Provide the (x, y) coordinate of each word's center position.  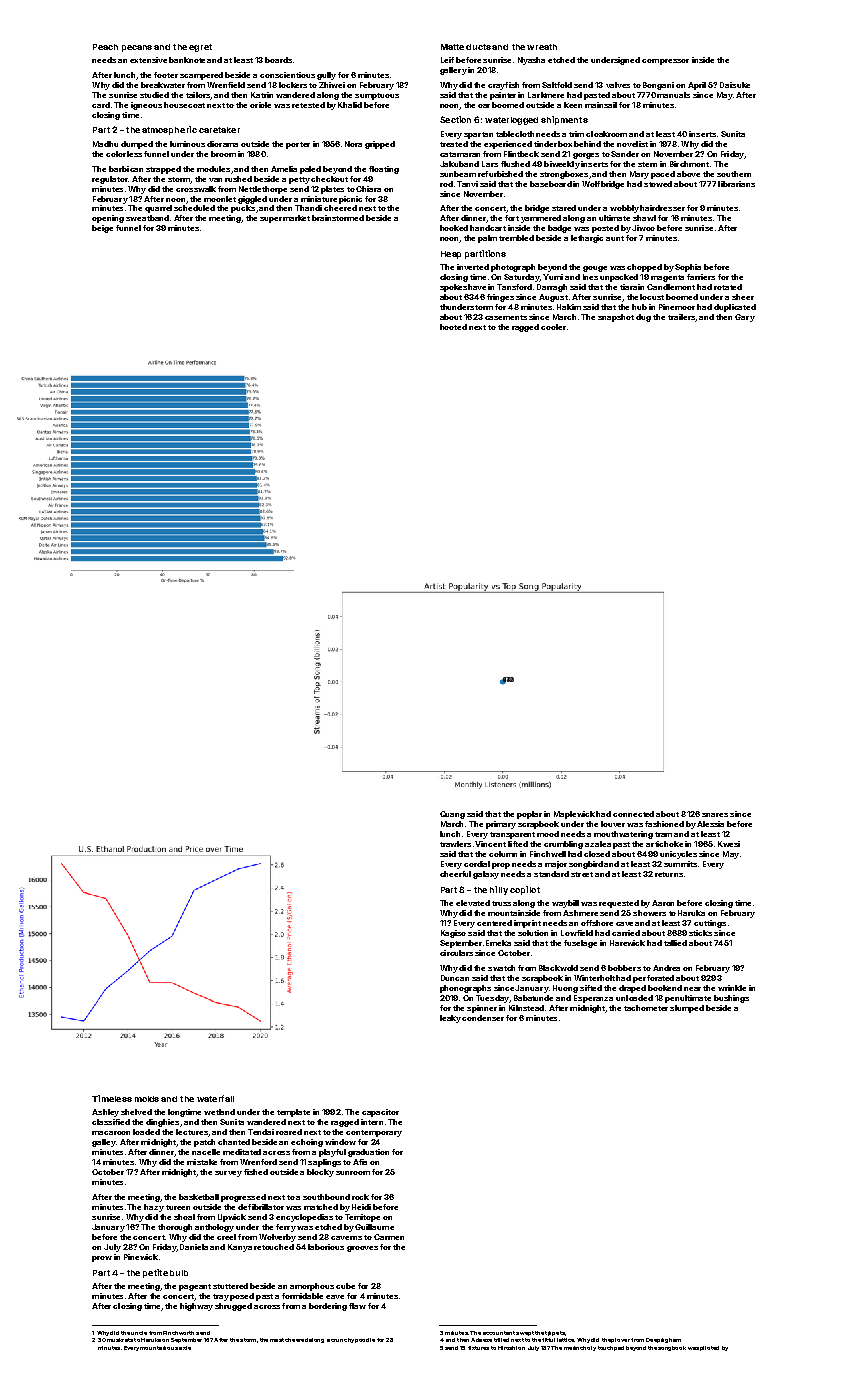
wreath (542, 47)
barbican (126, 169)
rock (360, 1197)
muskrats (120, 1340)
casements (506, 317)
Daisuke (735, 85)
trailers (681, 317)
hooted (453, 327)
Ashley (105, 1113)
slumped (687, 1009)
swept (525, 1333)
